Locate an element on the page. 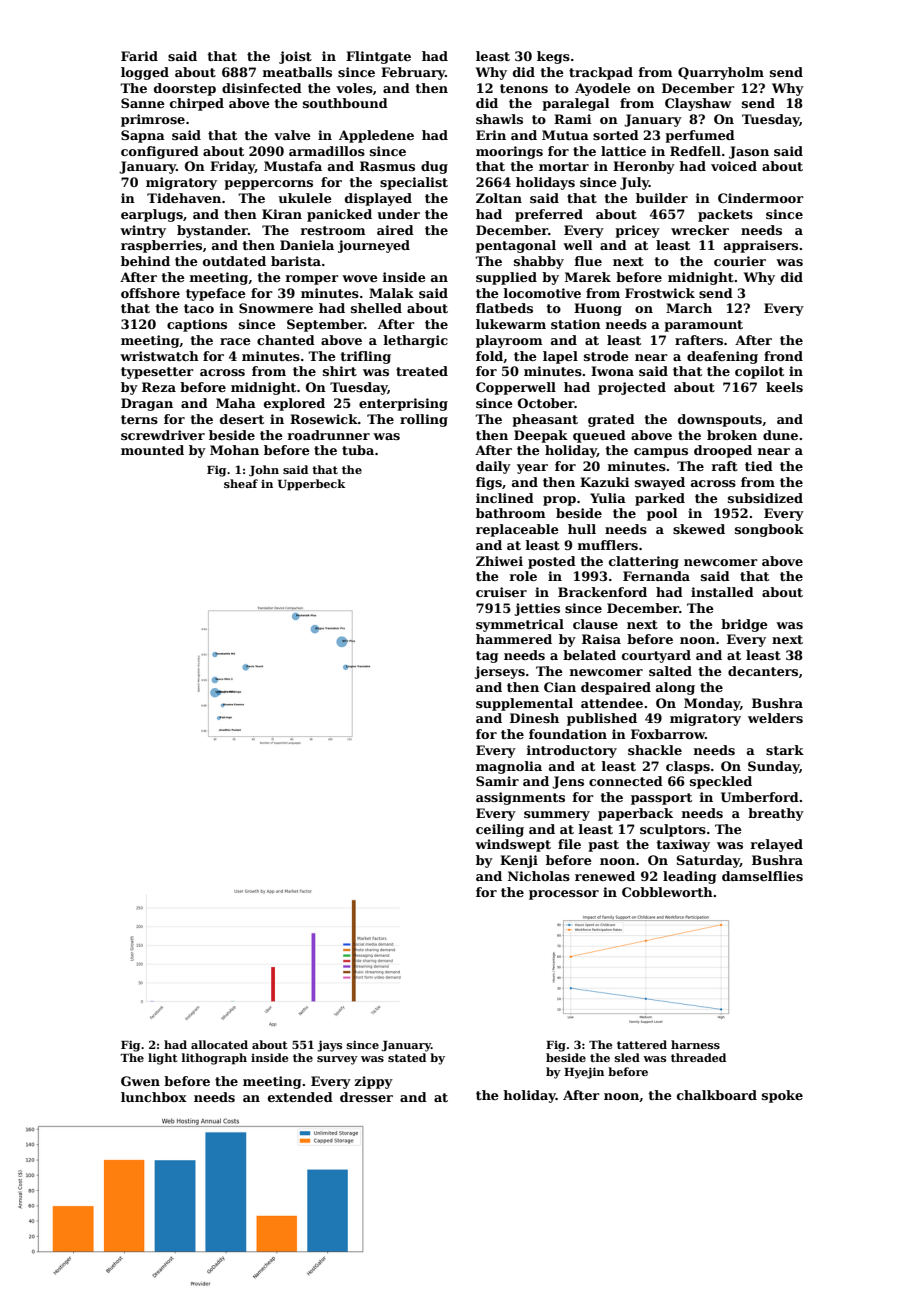  bystander is located at coordinates (212, 231).
